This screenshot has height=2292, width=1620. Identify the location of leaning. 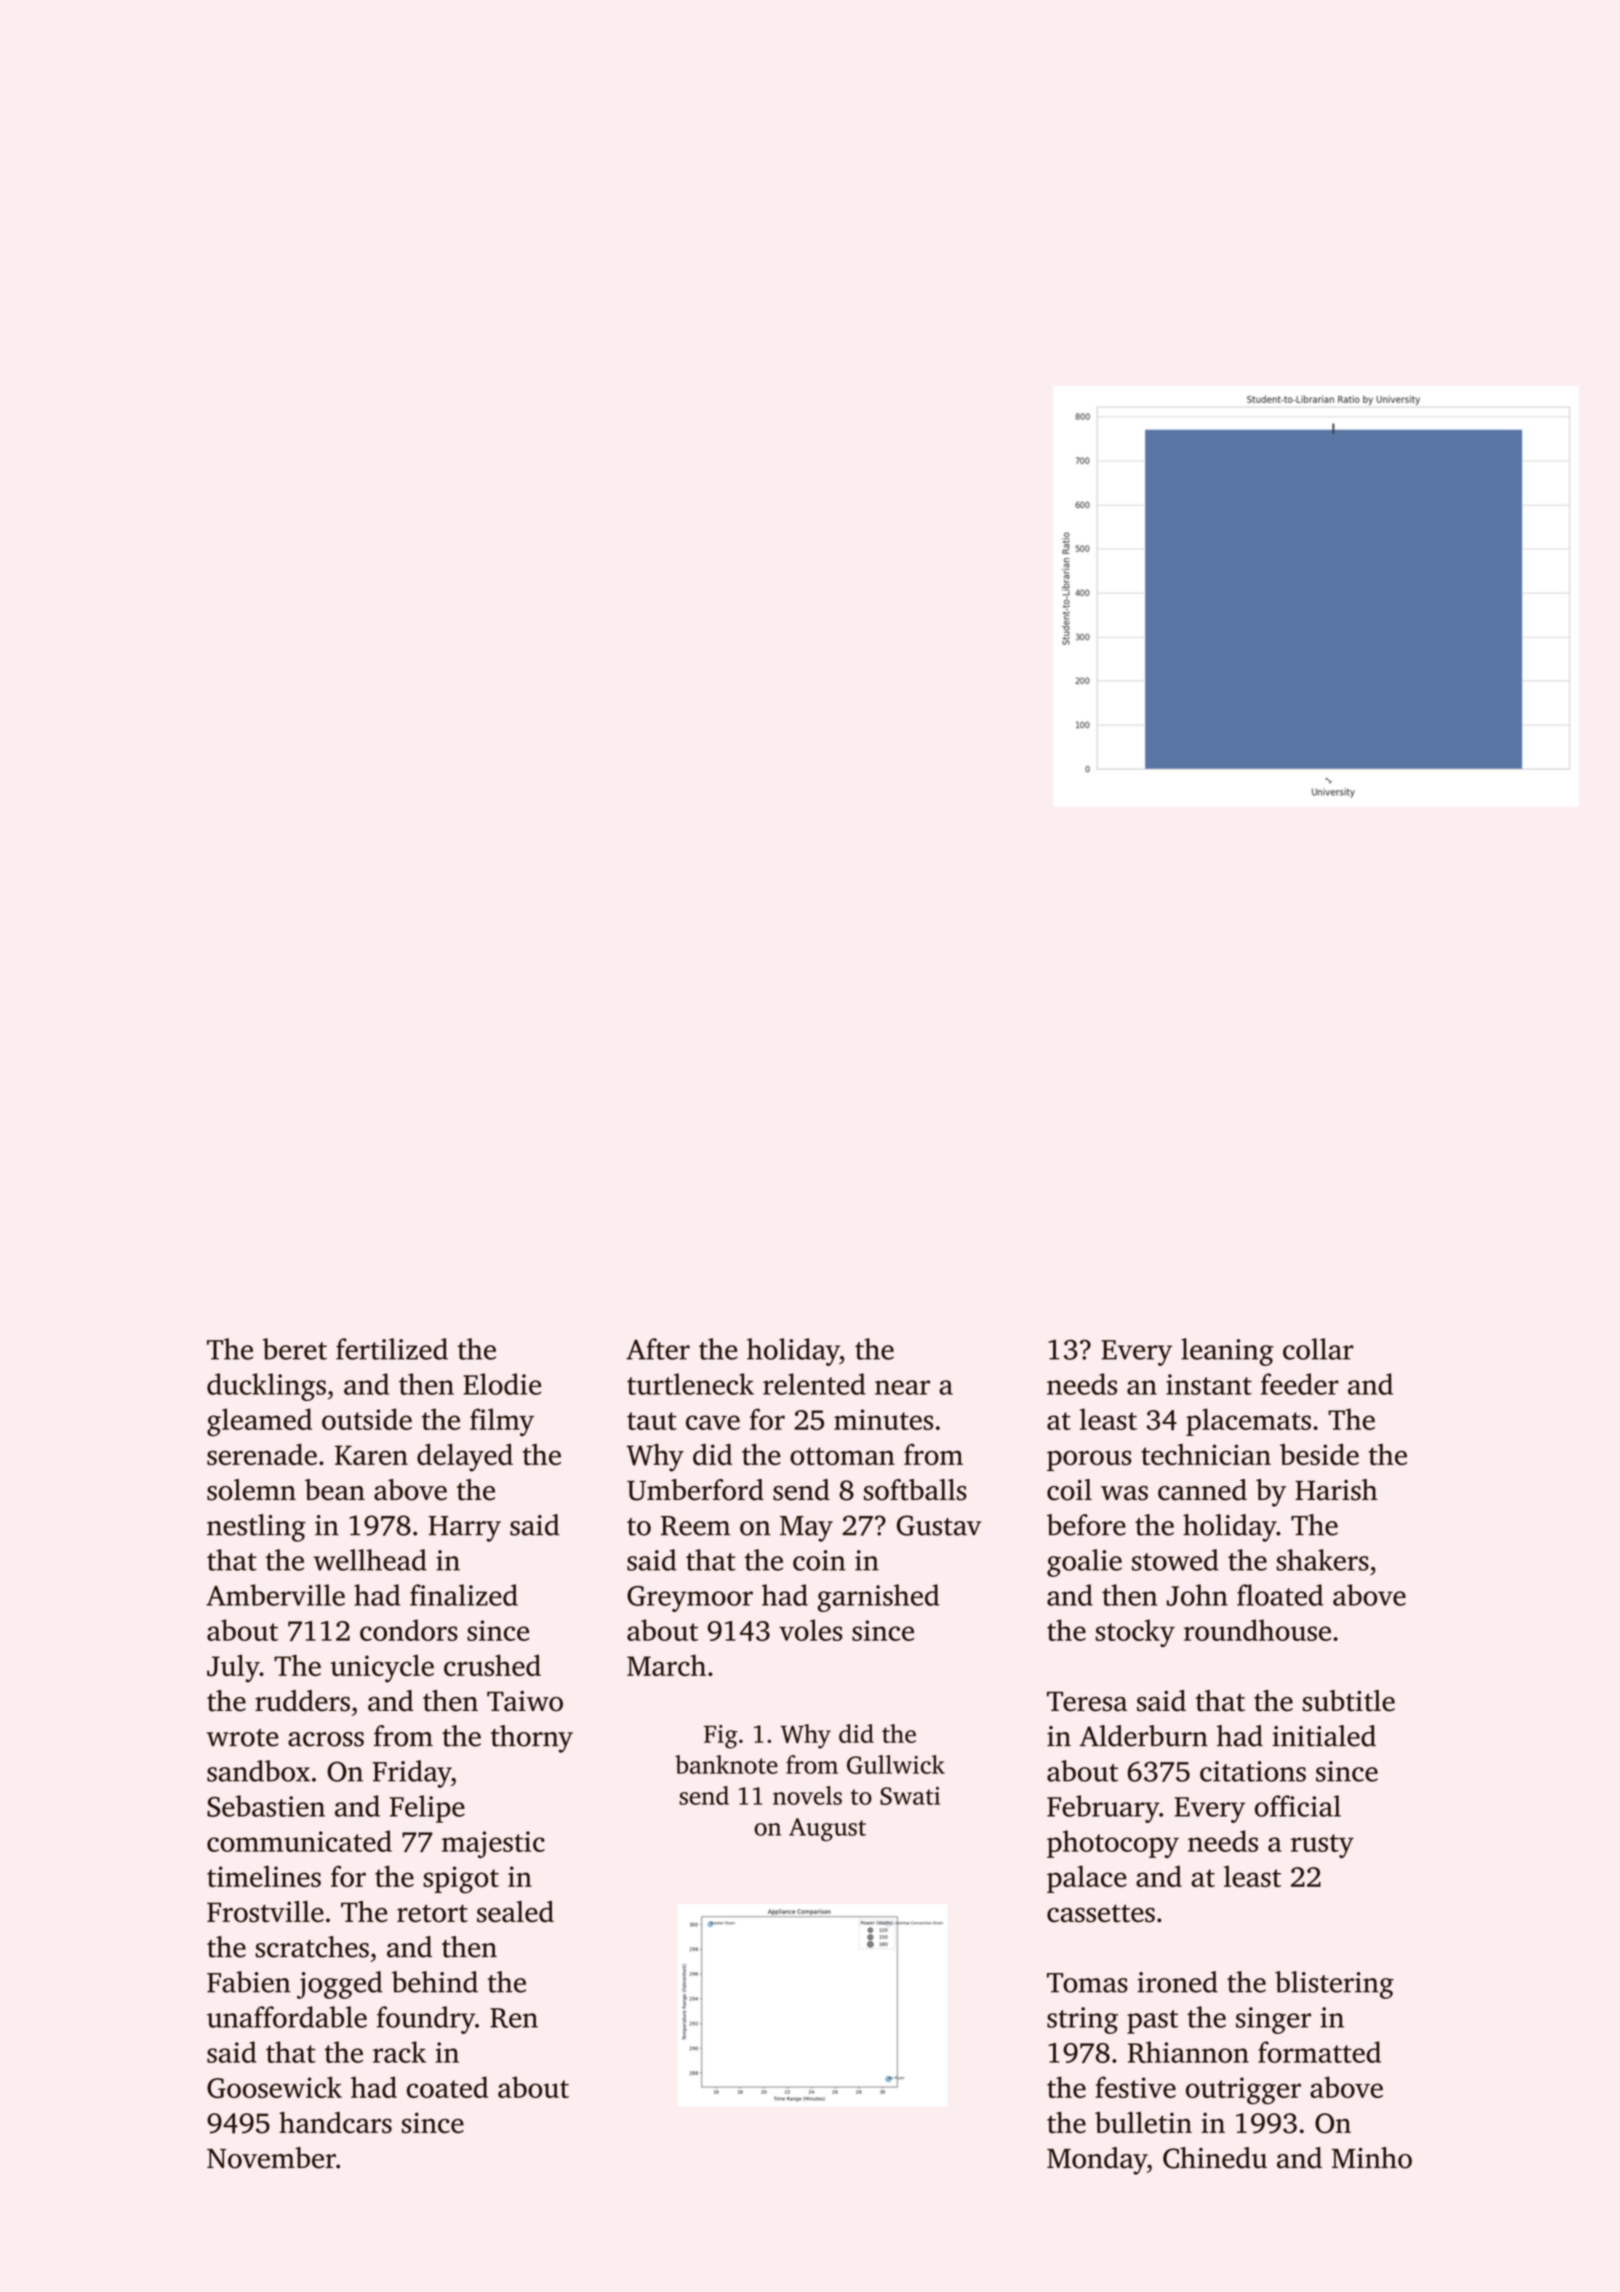
(1227, 1352).
